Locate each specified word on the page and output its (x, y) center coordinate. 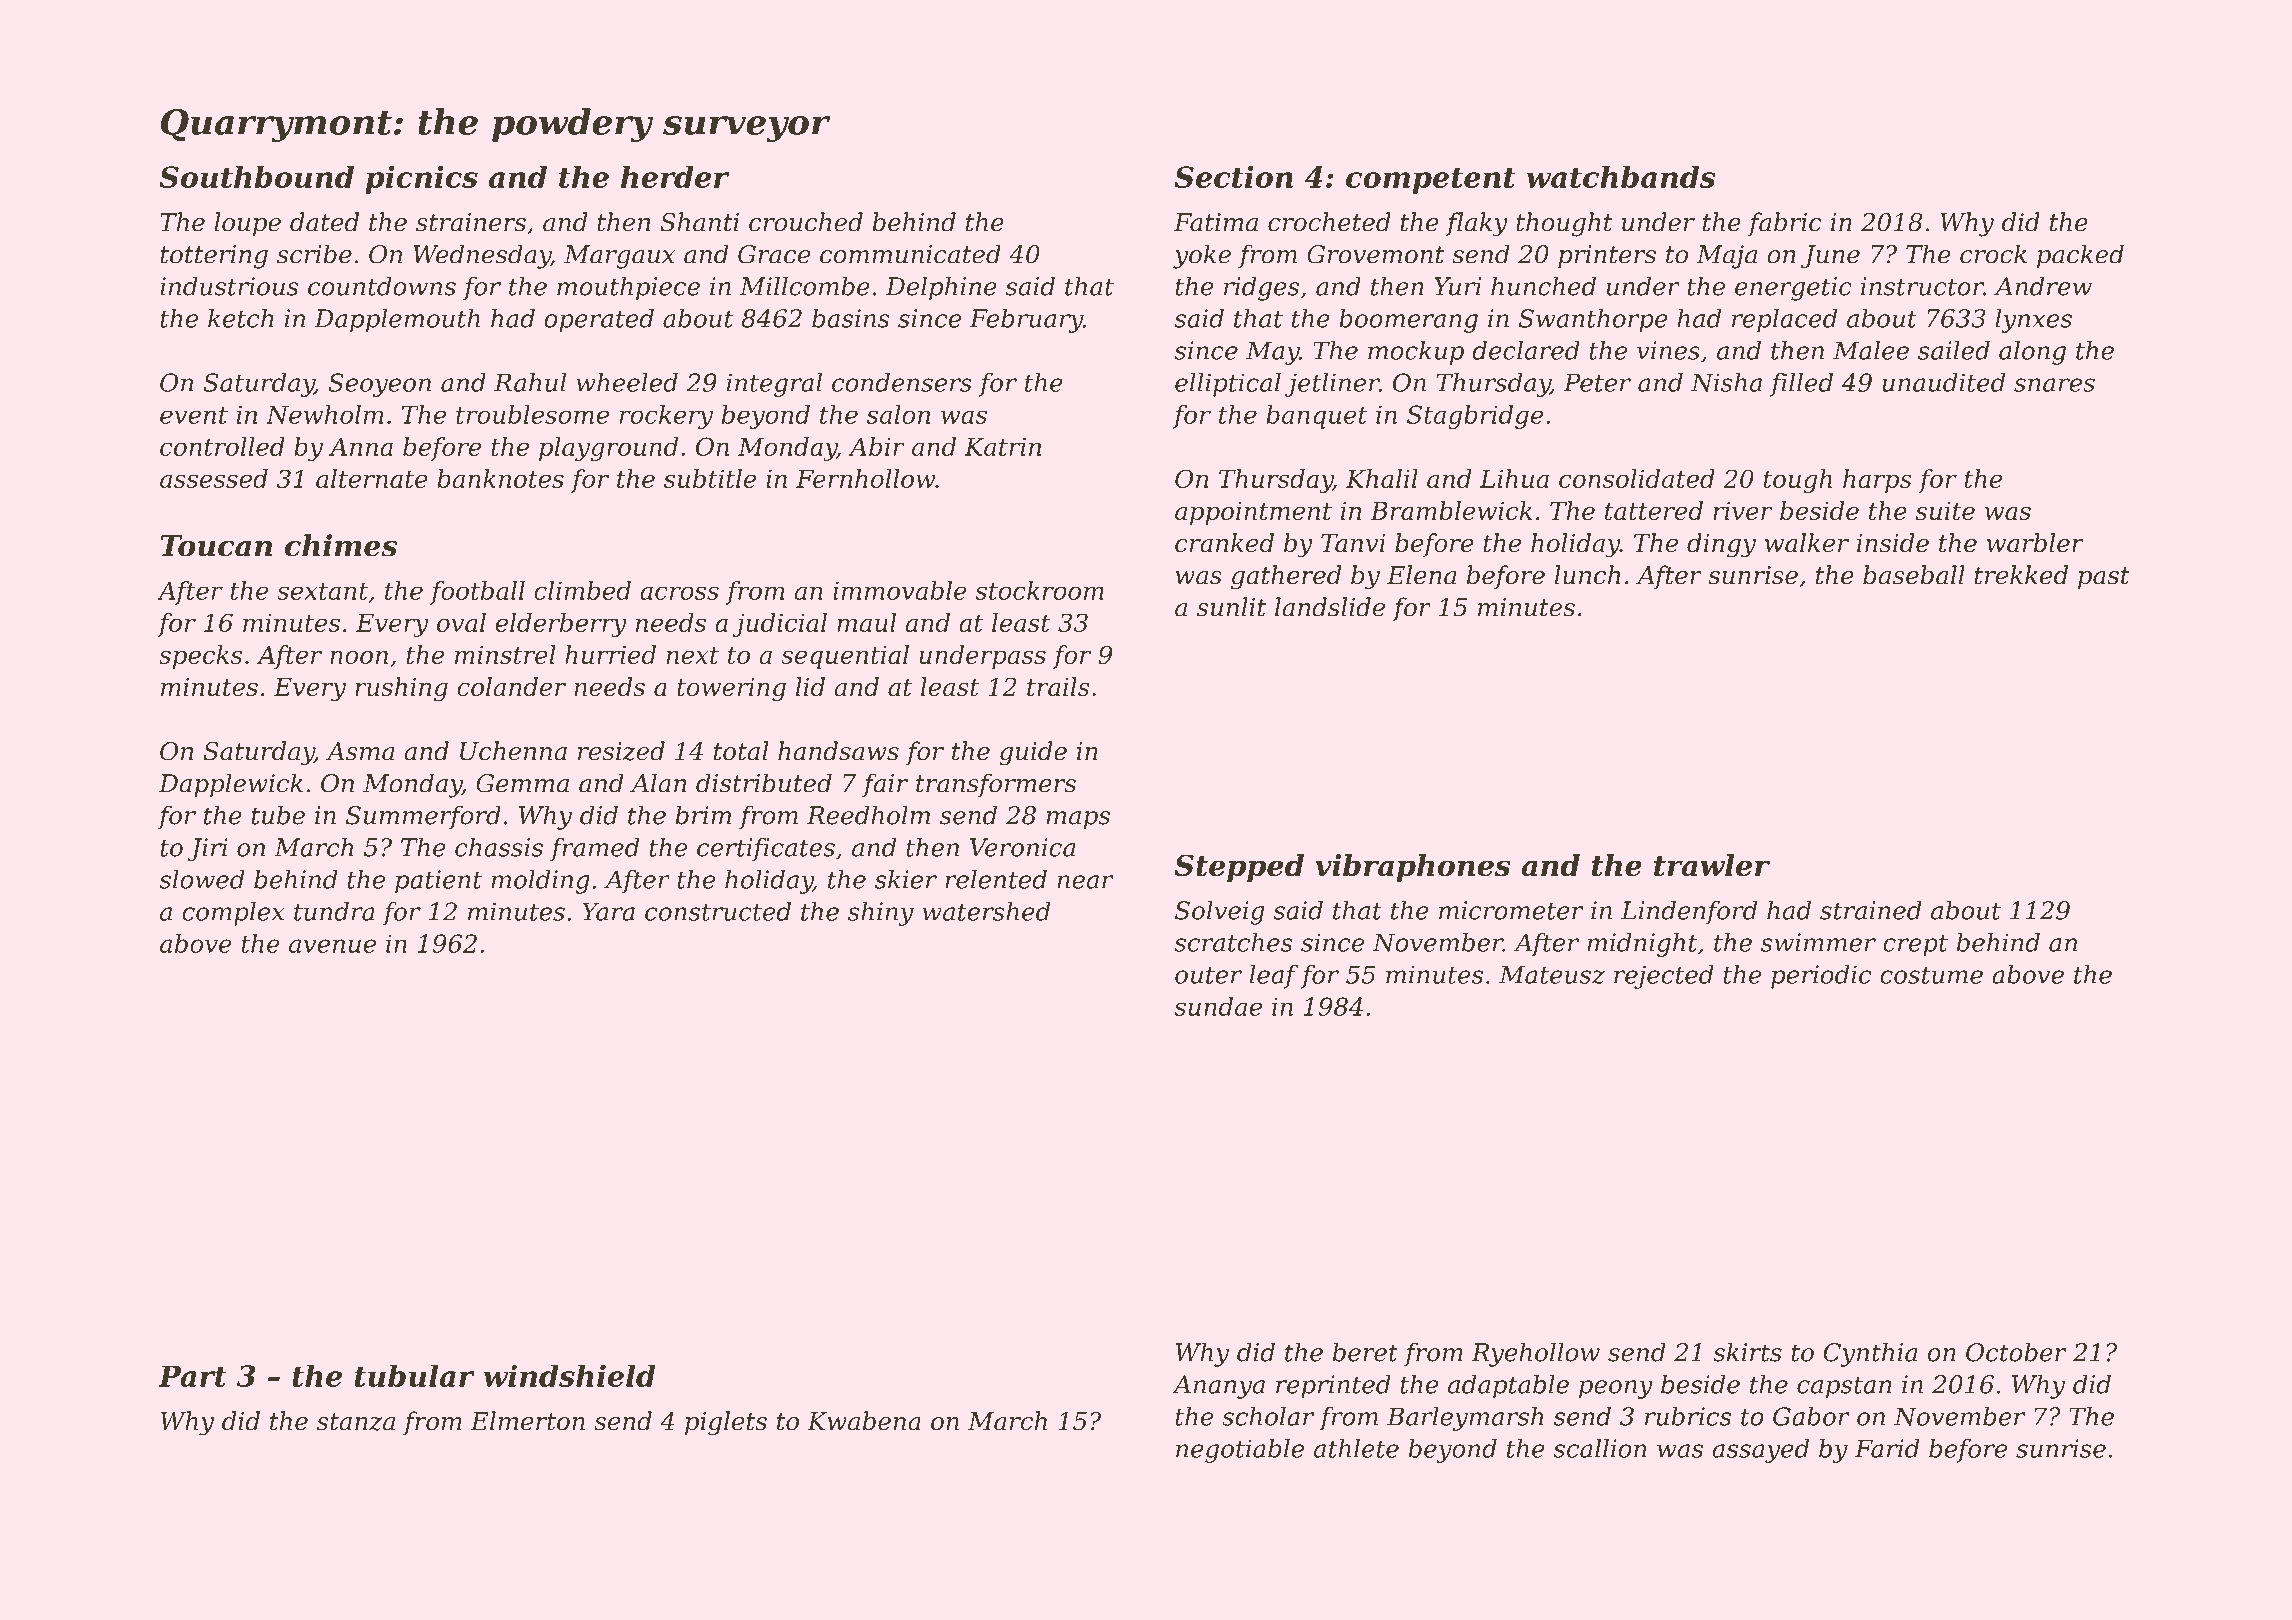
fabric (1785, 224)
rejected (1664, 977)
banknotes (500, 478)
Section (1234, 177)
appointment (1253, 513)
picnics (421, 180)
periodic (1821, 977)
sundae (1218, 1006)
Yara (608, 911)
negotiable (1240, 1451)
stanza (356, 1422)
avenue (332, 946)
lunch (1587, 575)
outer (1208, 975)
